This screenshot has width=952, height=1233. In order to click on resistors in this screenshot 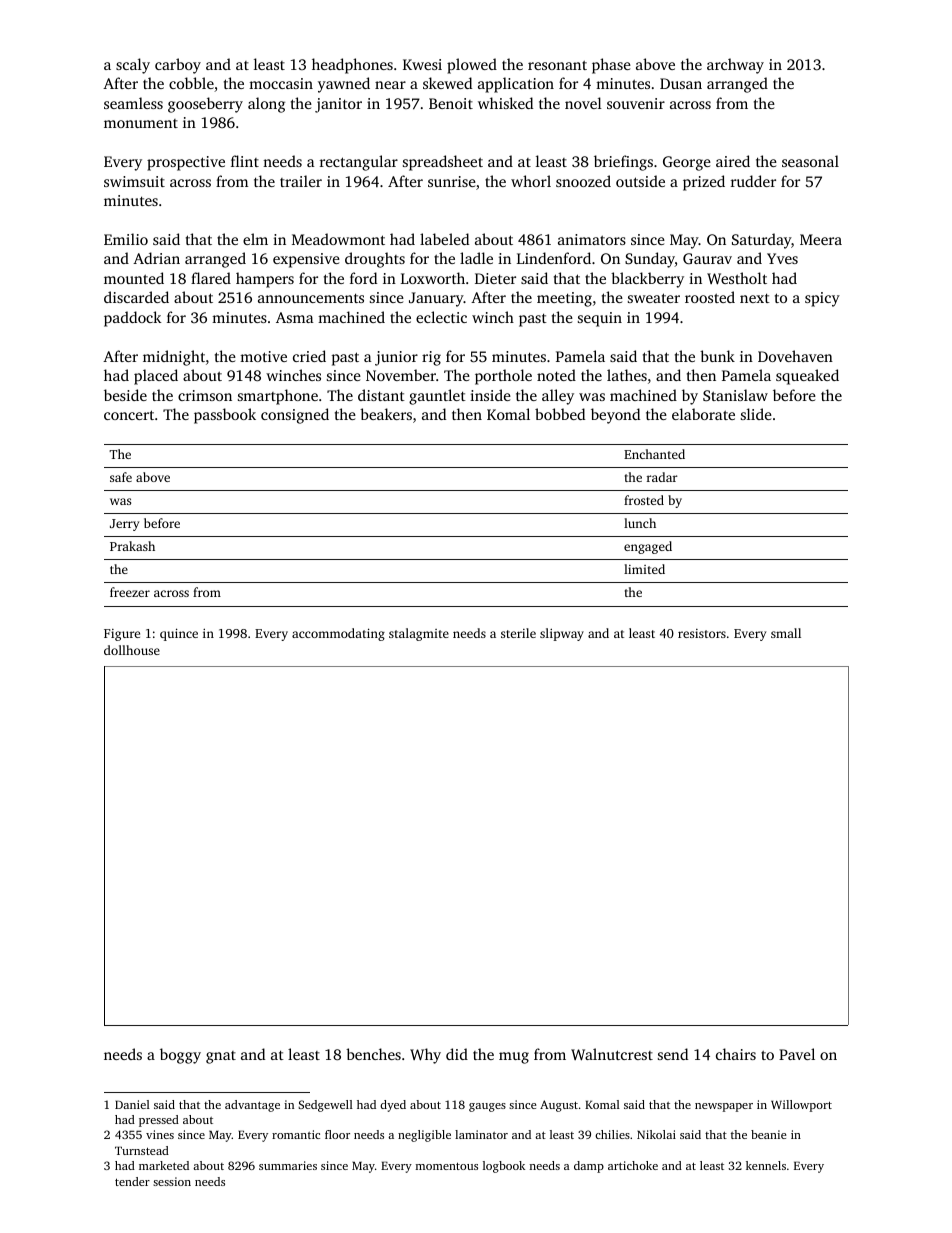, I will do `click(702, 633)`.
